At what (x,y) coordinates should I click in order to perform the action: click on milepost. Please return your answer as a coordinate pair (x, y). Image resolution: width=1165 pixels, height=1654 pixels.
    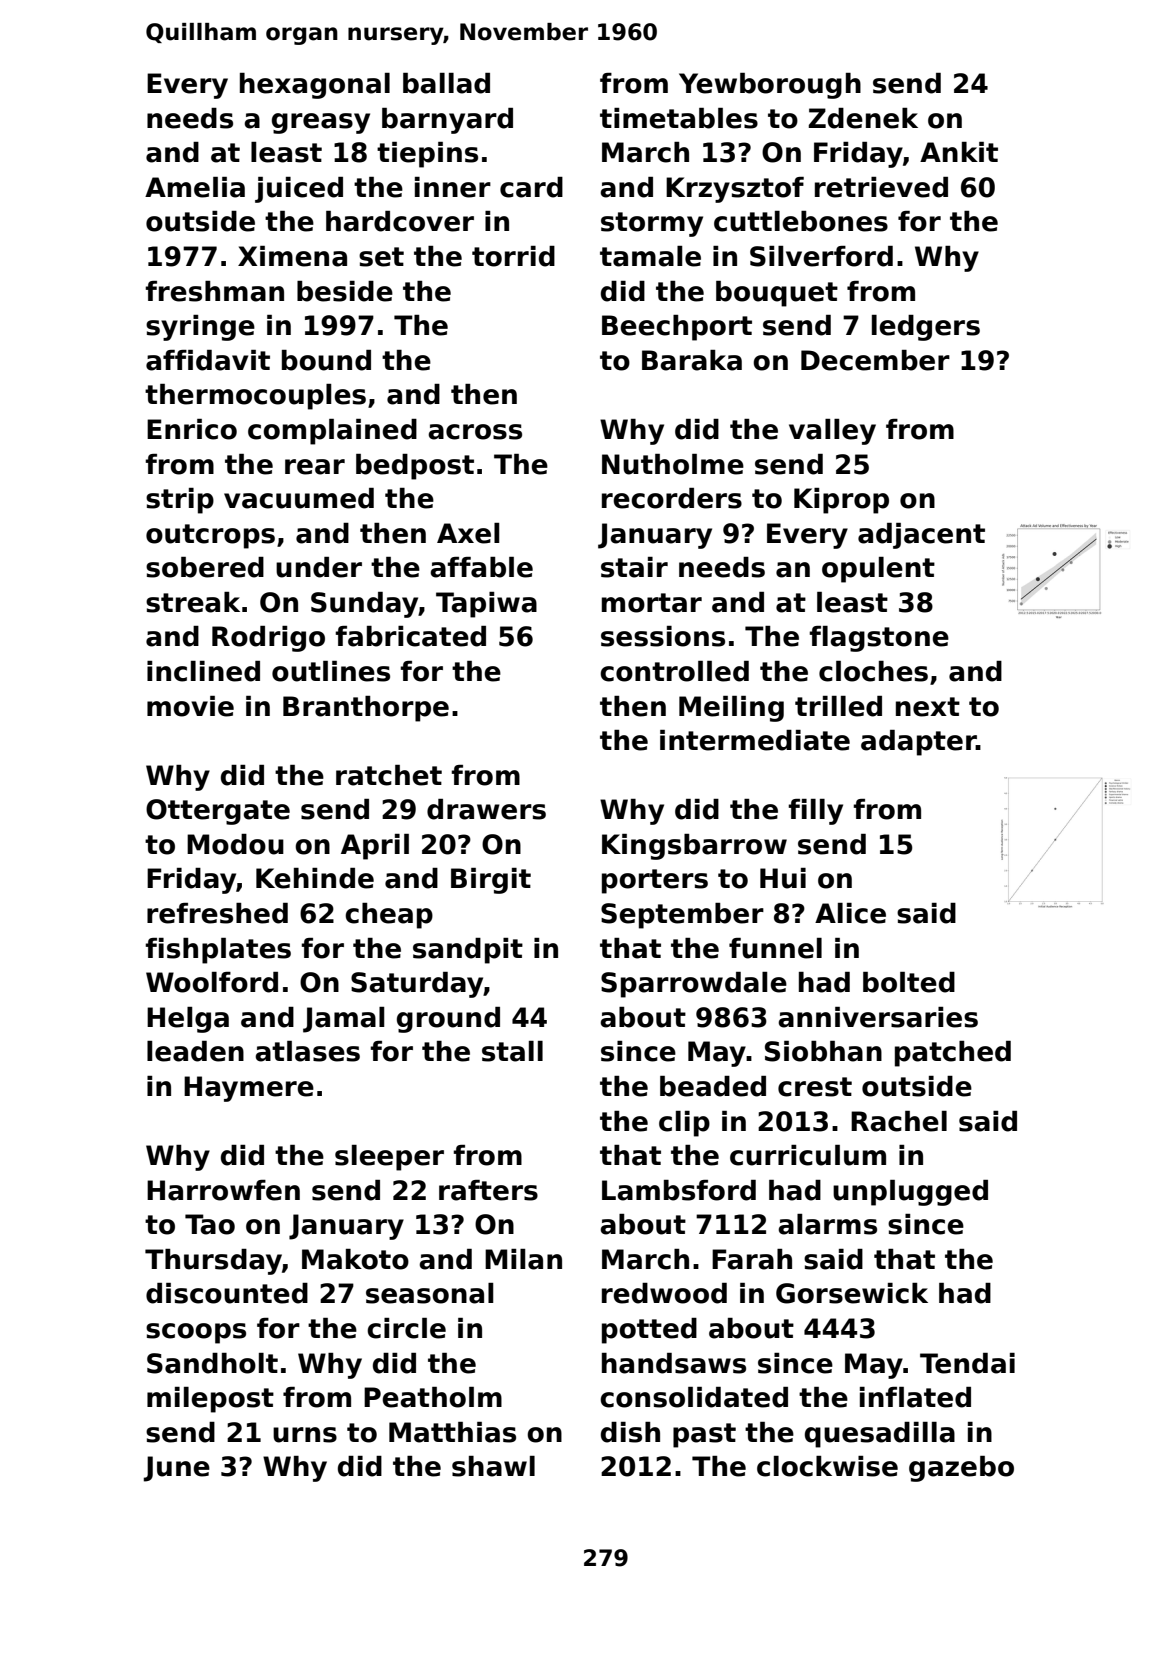
    Looking at the image, I should click on (210, 1400).
